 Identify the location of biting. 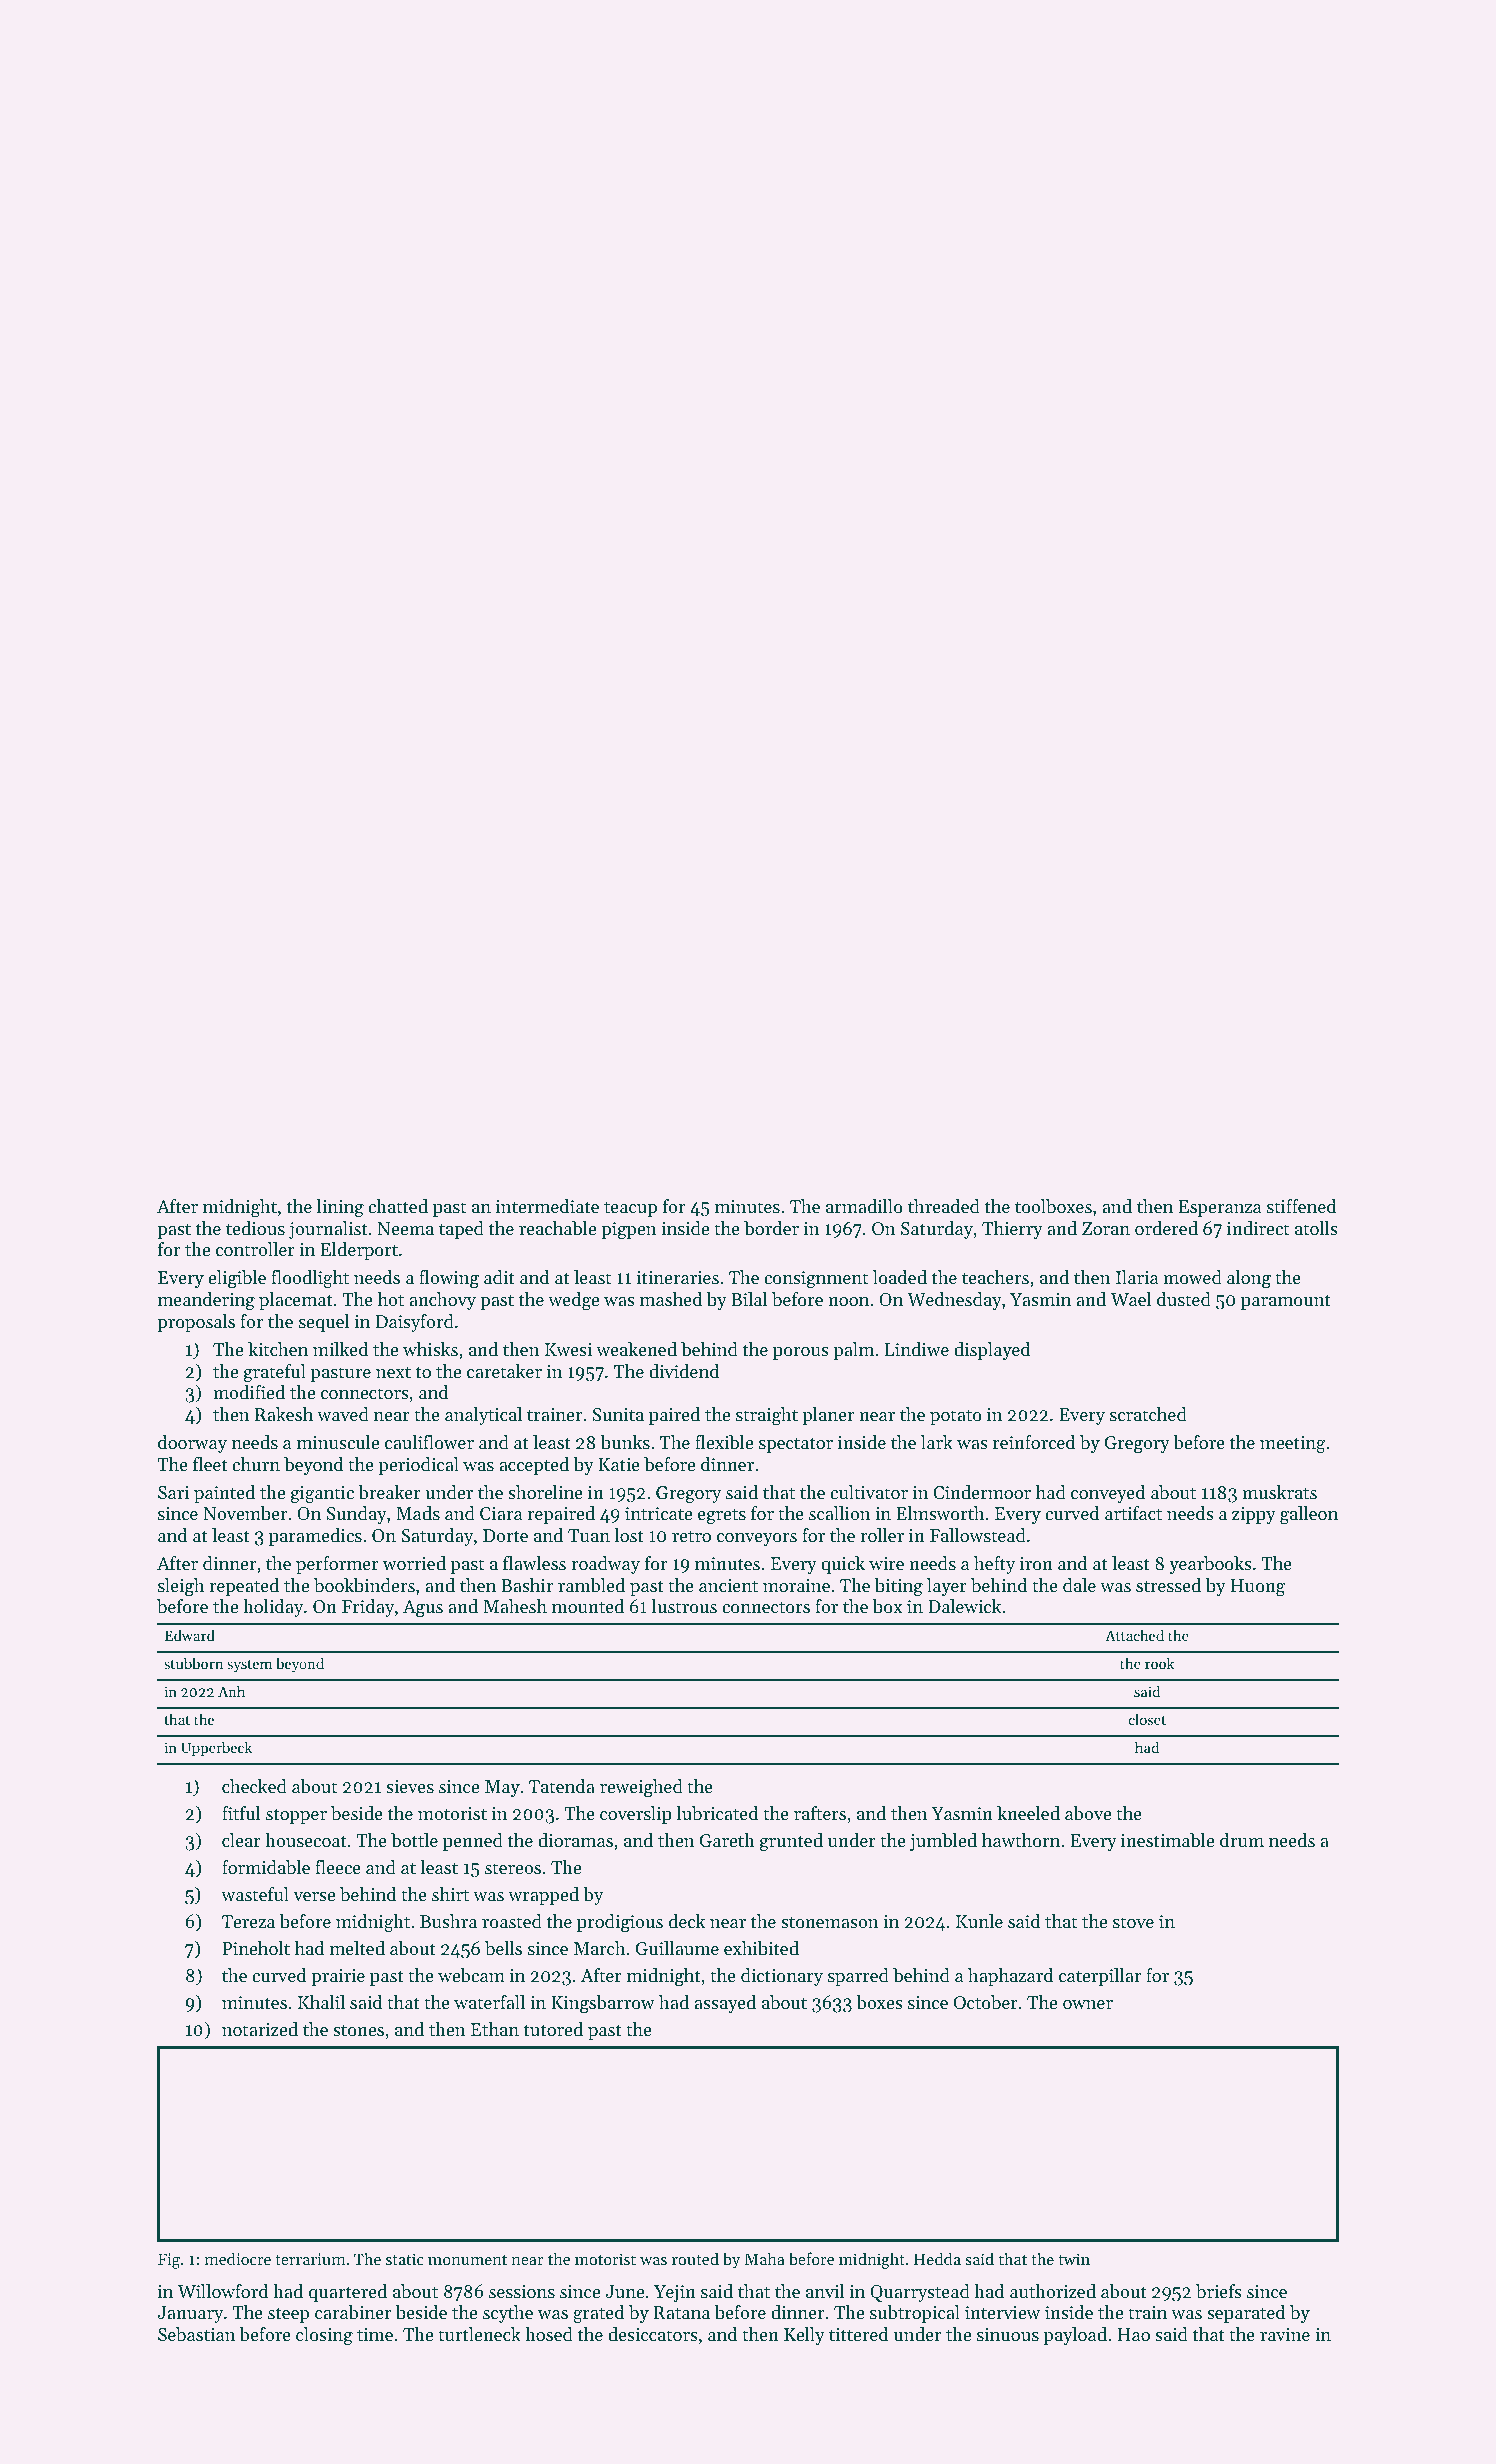
(899, 1587).
